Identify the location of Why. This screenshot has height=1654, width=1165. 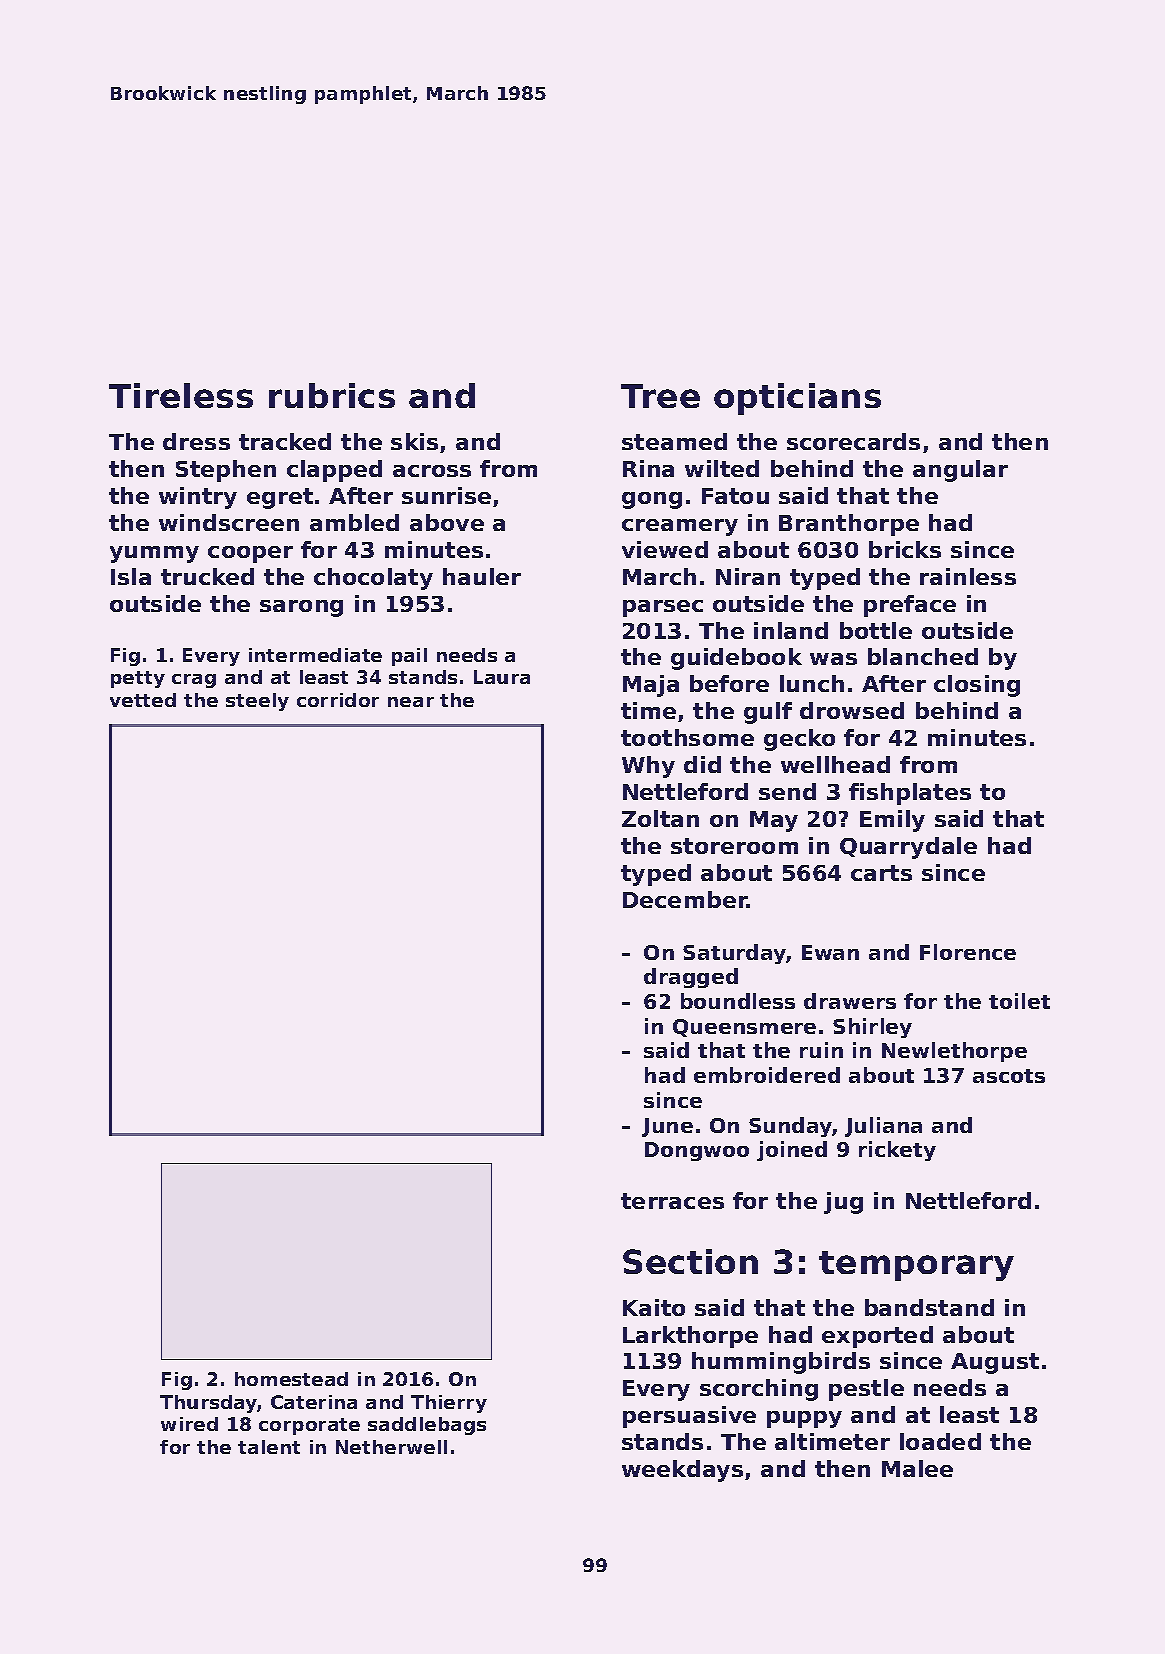
(648, 767).
